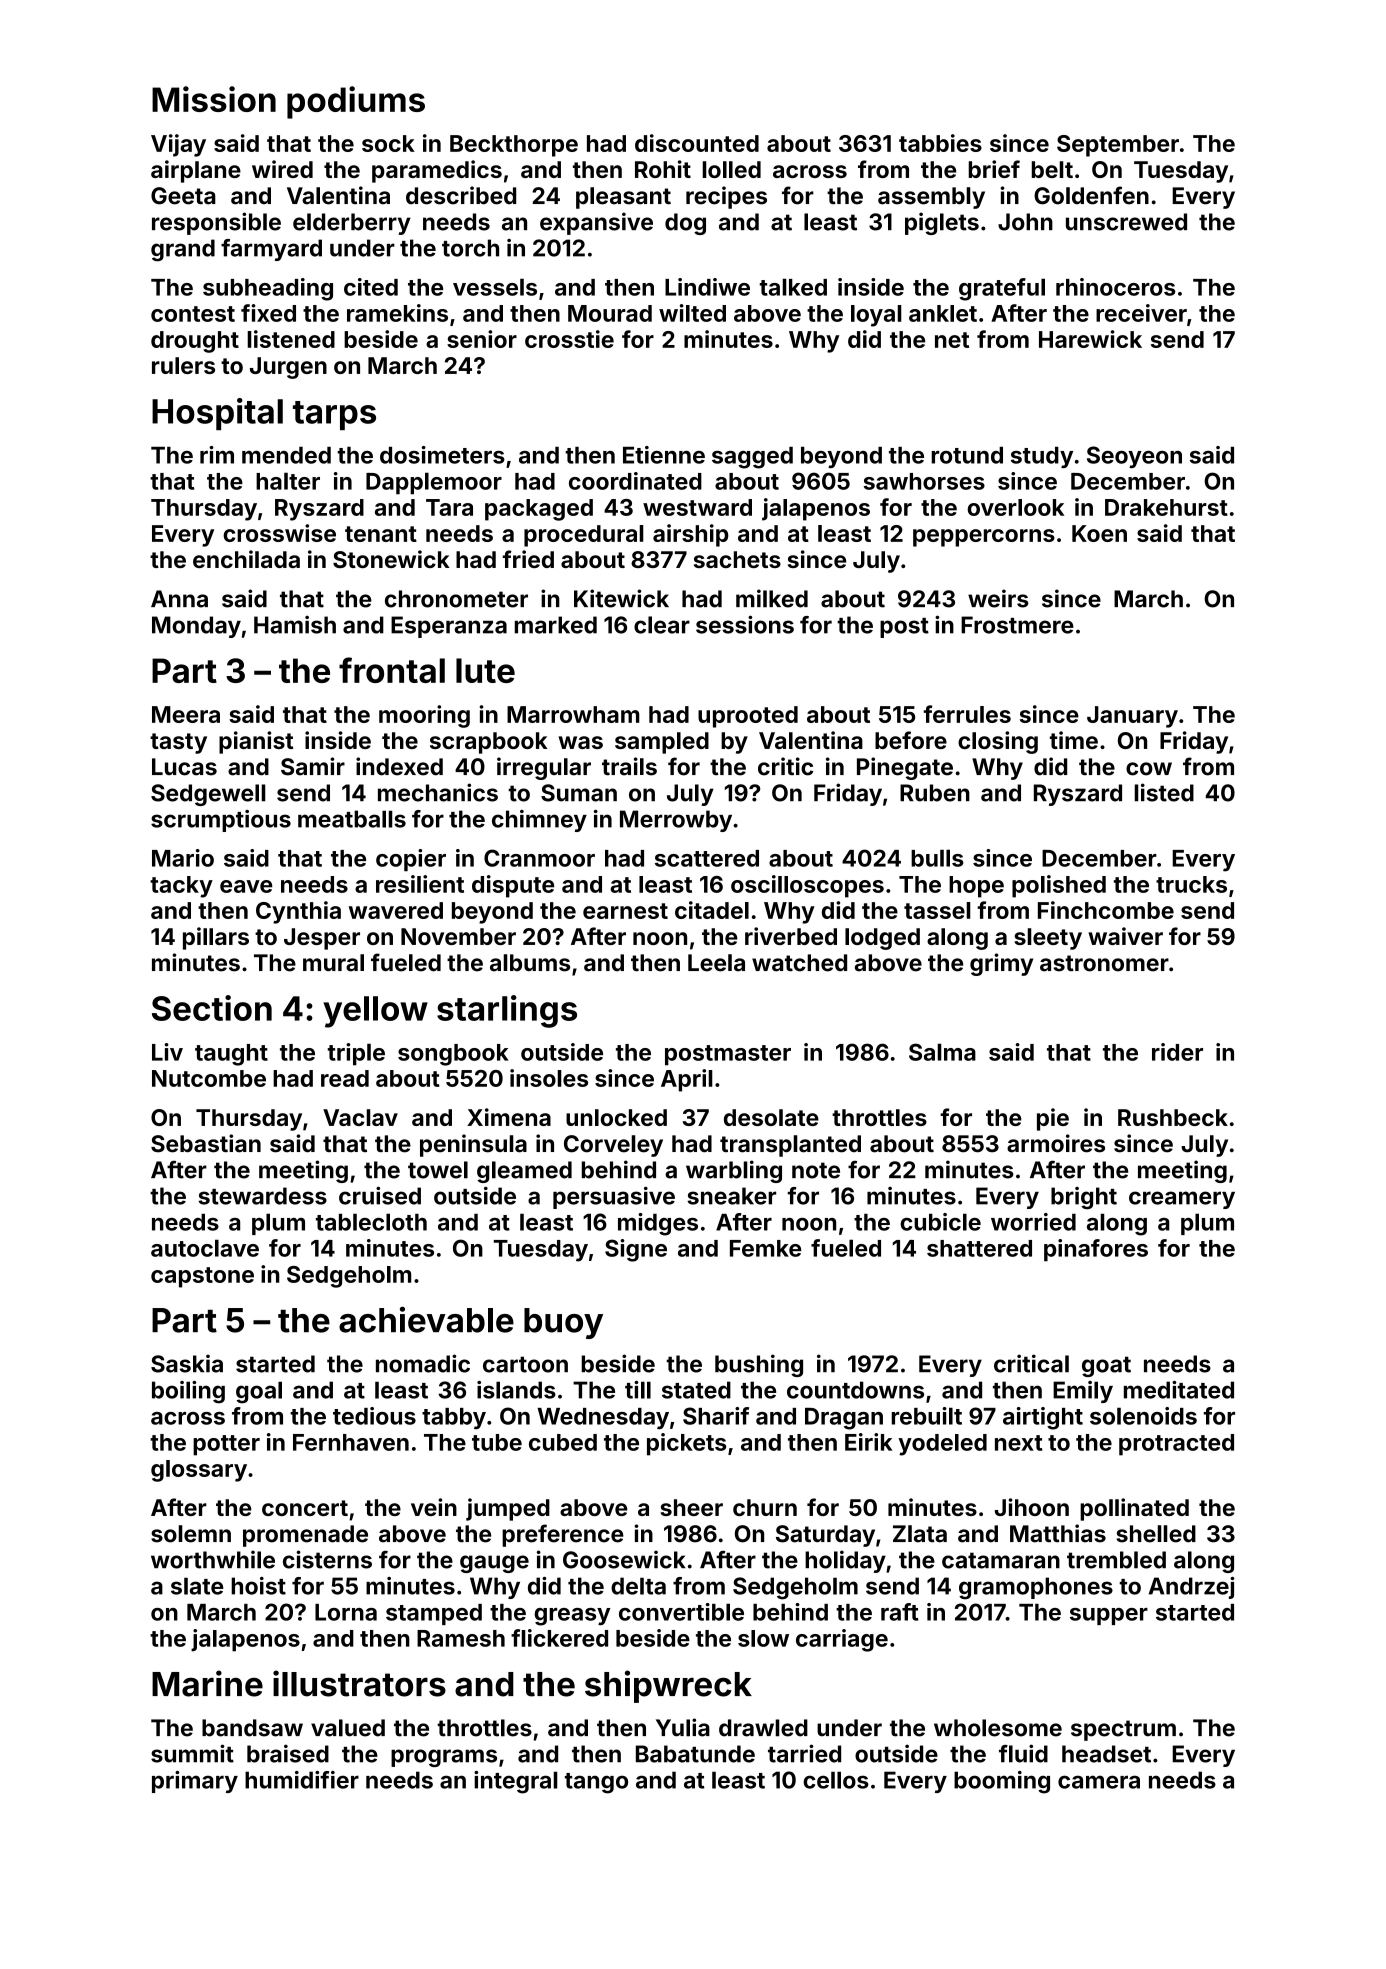  Describe the element at coordinates (371, 1222) in the screenshot. I see `tablecloth` at that location.
